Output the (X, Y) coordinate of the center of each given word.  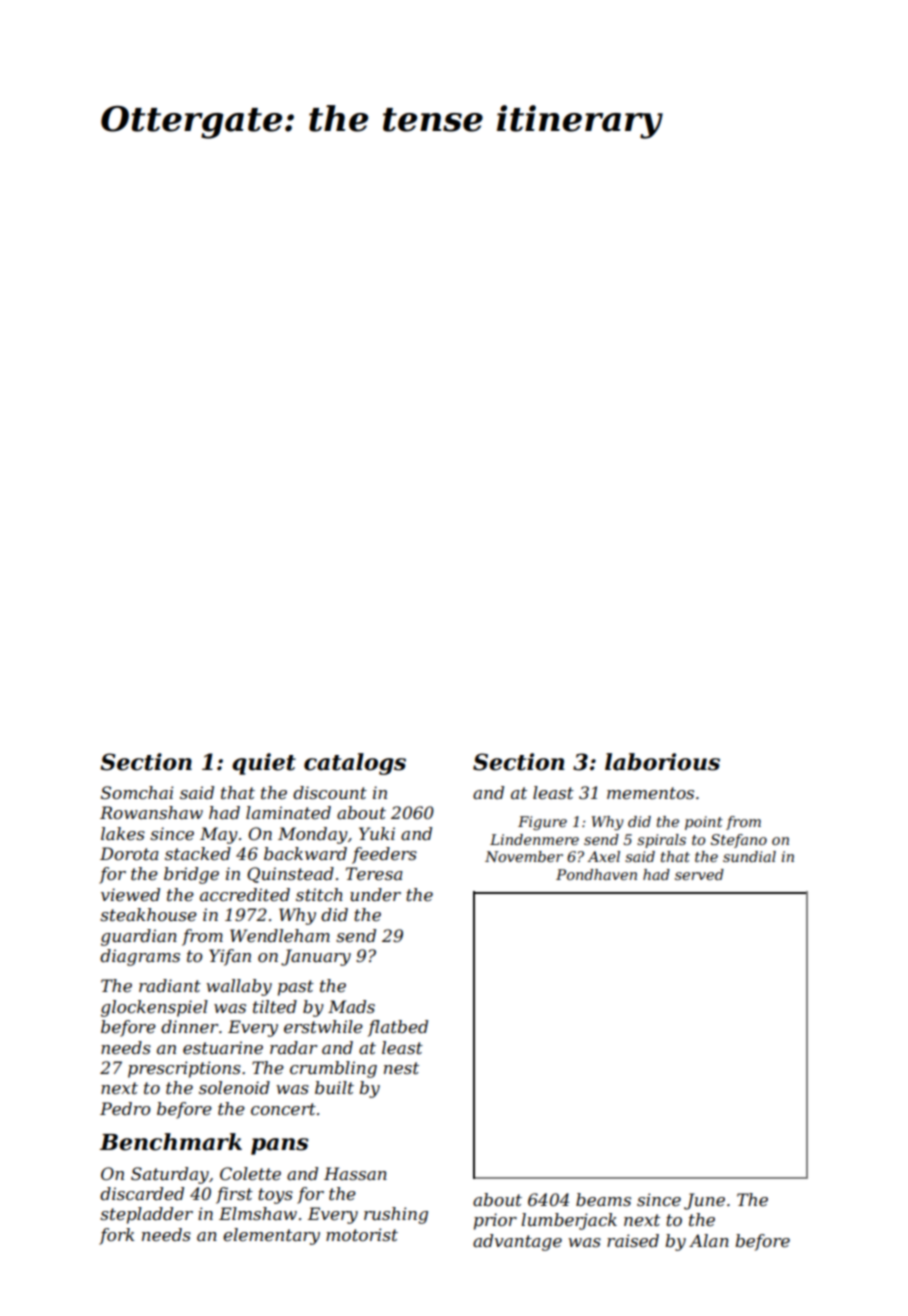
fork (117, 1236)
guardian (139, 937)
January (316, 957)
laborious (662, 762)
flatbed (398, 1028)
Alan (709, 1240)
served (699, 874)
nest (401, 1068)
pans (280, 1146)
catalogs (355, 764)
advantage (517, 1242)
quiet (264, 764)
